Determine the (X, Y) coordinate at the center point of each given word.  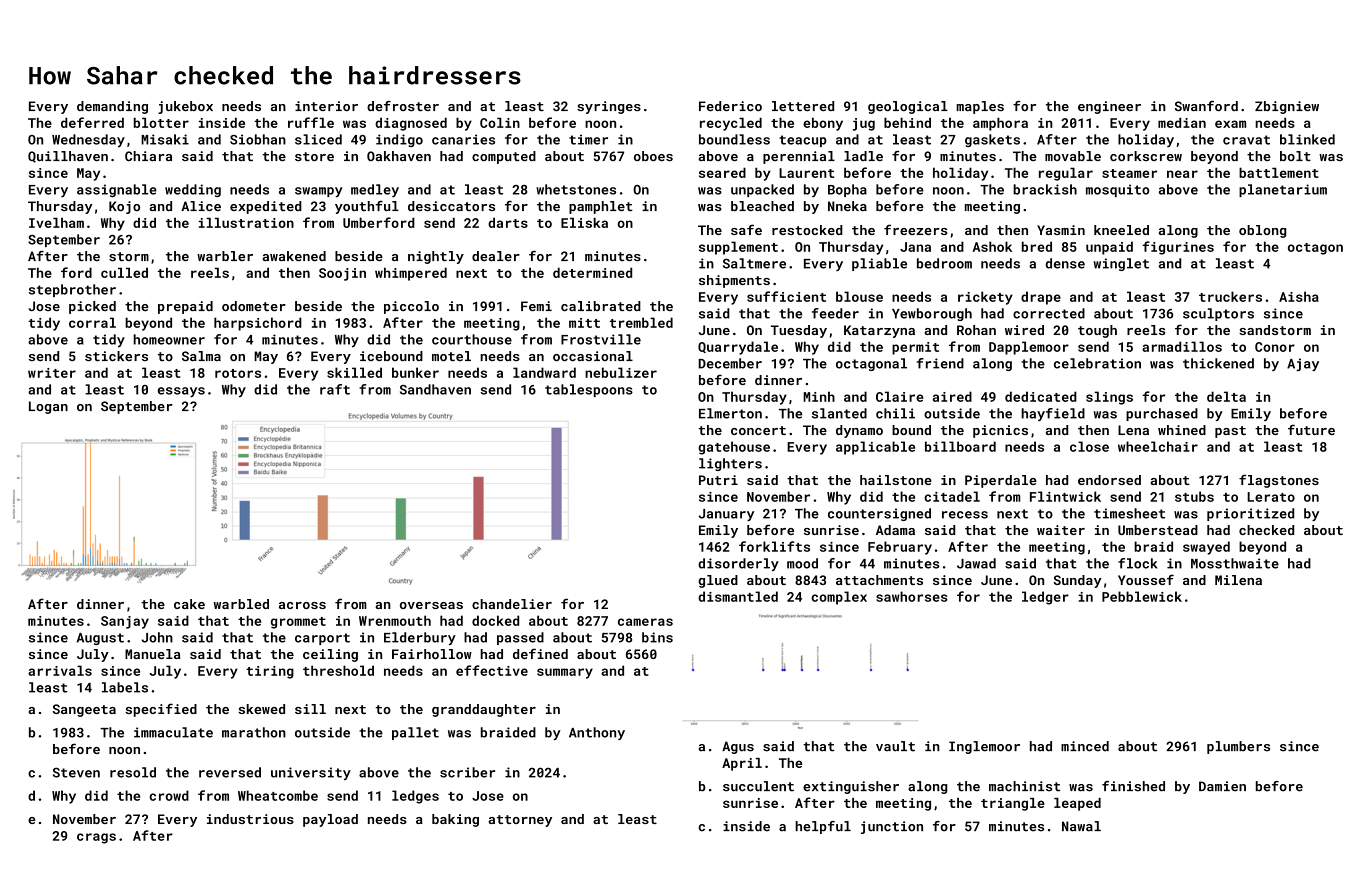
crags (96, 838)
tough (1097, 331)
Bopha (847, 190)
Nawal (1081, 826)
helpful (823, 827)
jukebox (185, 107)
